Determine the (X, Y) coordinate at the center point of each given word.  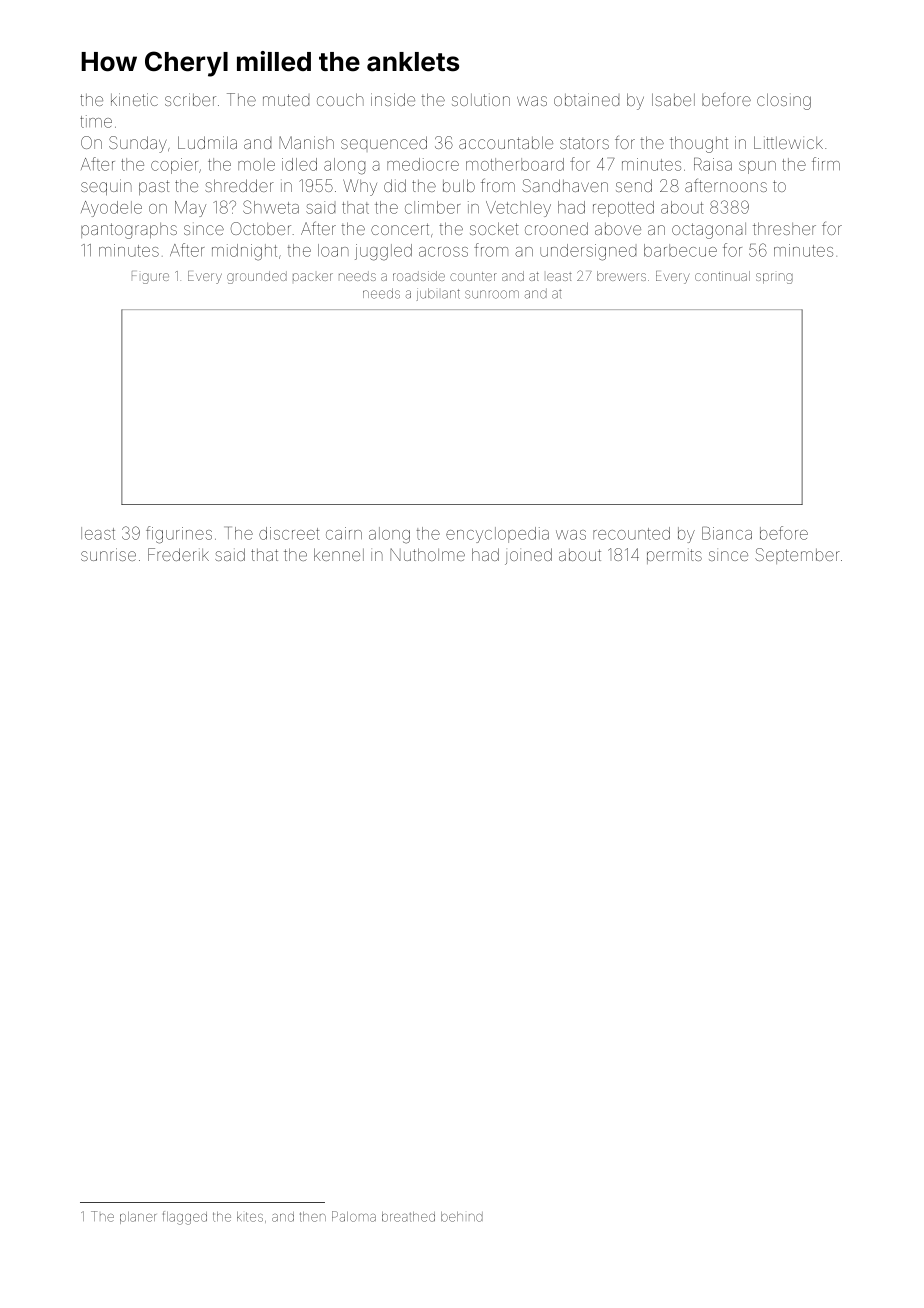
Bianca (727, 533)
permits (674, 556)
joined (528, 556)
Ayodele (111, 209)
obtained (586, 99)
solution (481, 100)
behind (462, 1217)
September (797, 556)
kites (250, 1217)
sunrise (108, 554)
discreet (289, 533)
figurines (179, 535)
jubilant (438, 294)
